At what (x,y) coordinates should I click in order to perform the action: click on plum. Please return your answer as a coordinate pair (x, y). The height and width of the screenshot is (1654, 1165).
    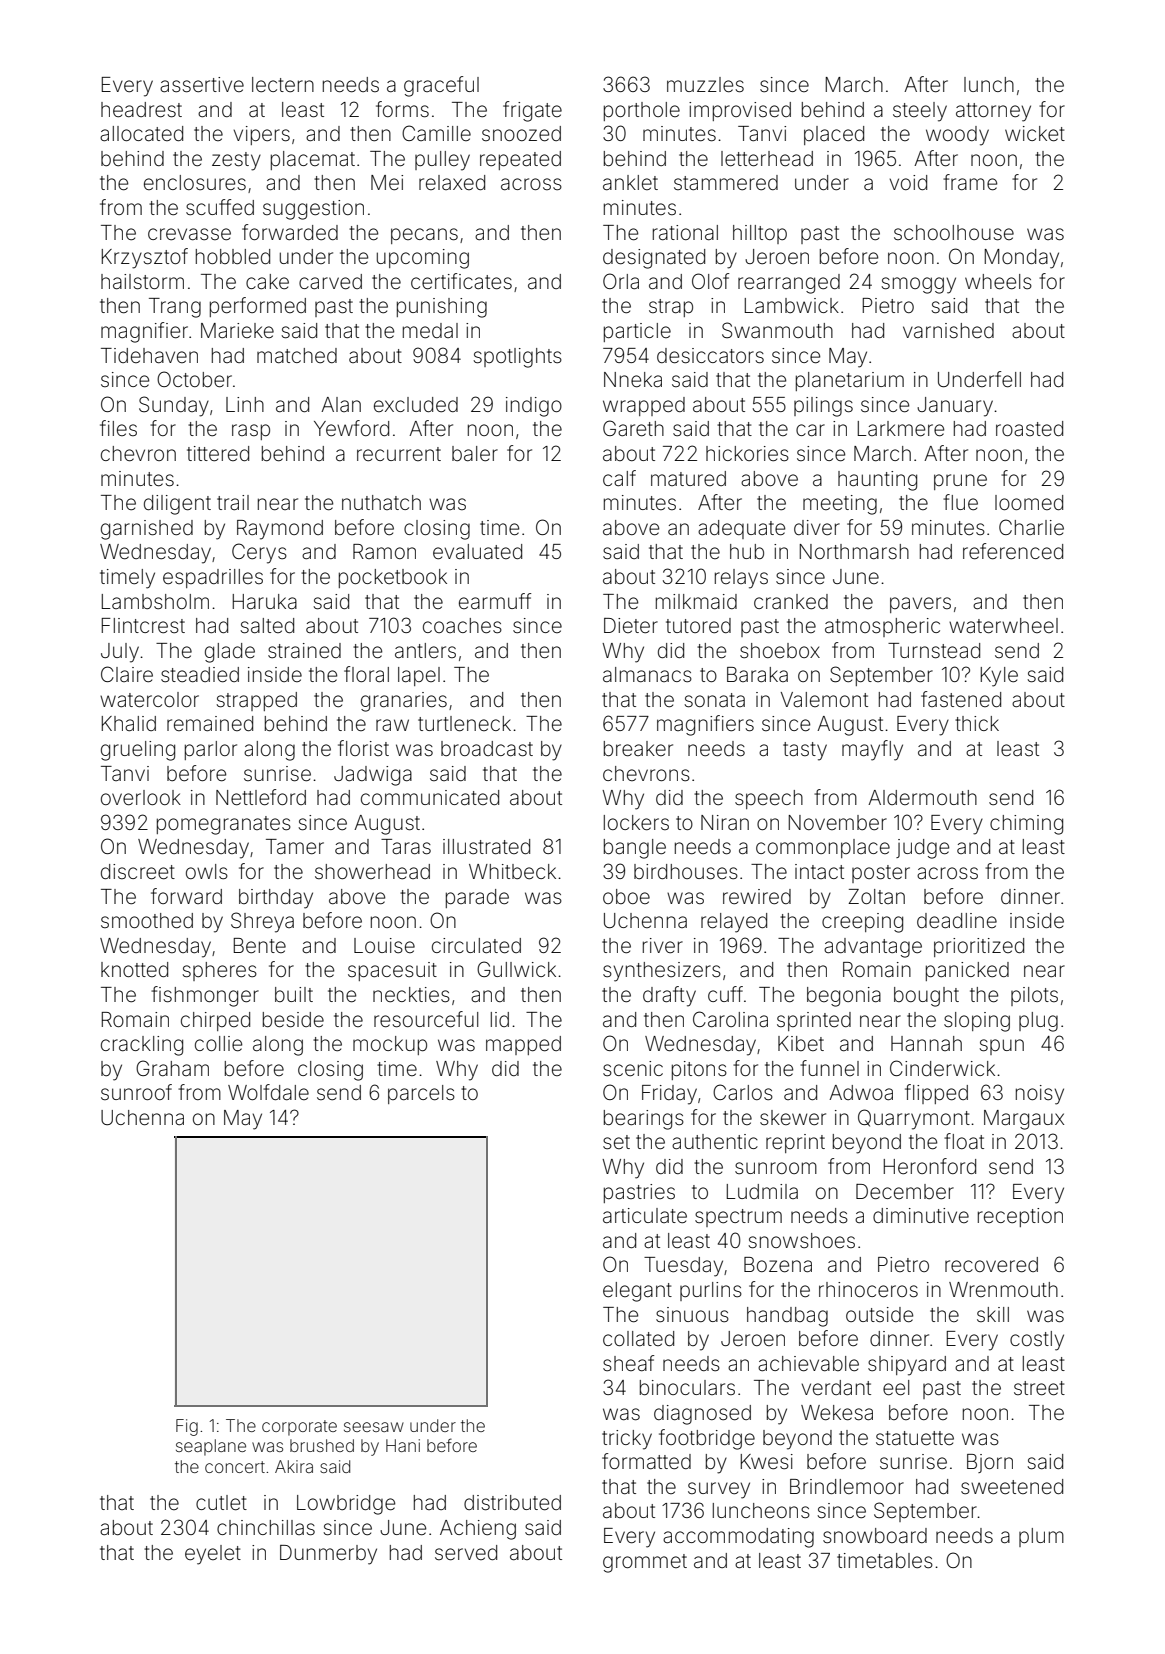
    Looking at the image, I should click on (1041, 1537).
